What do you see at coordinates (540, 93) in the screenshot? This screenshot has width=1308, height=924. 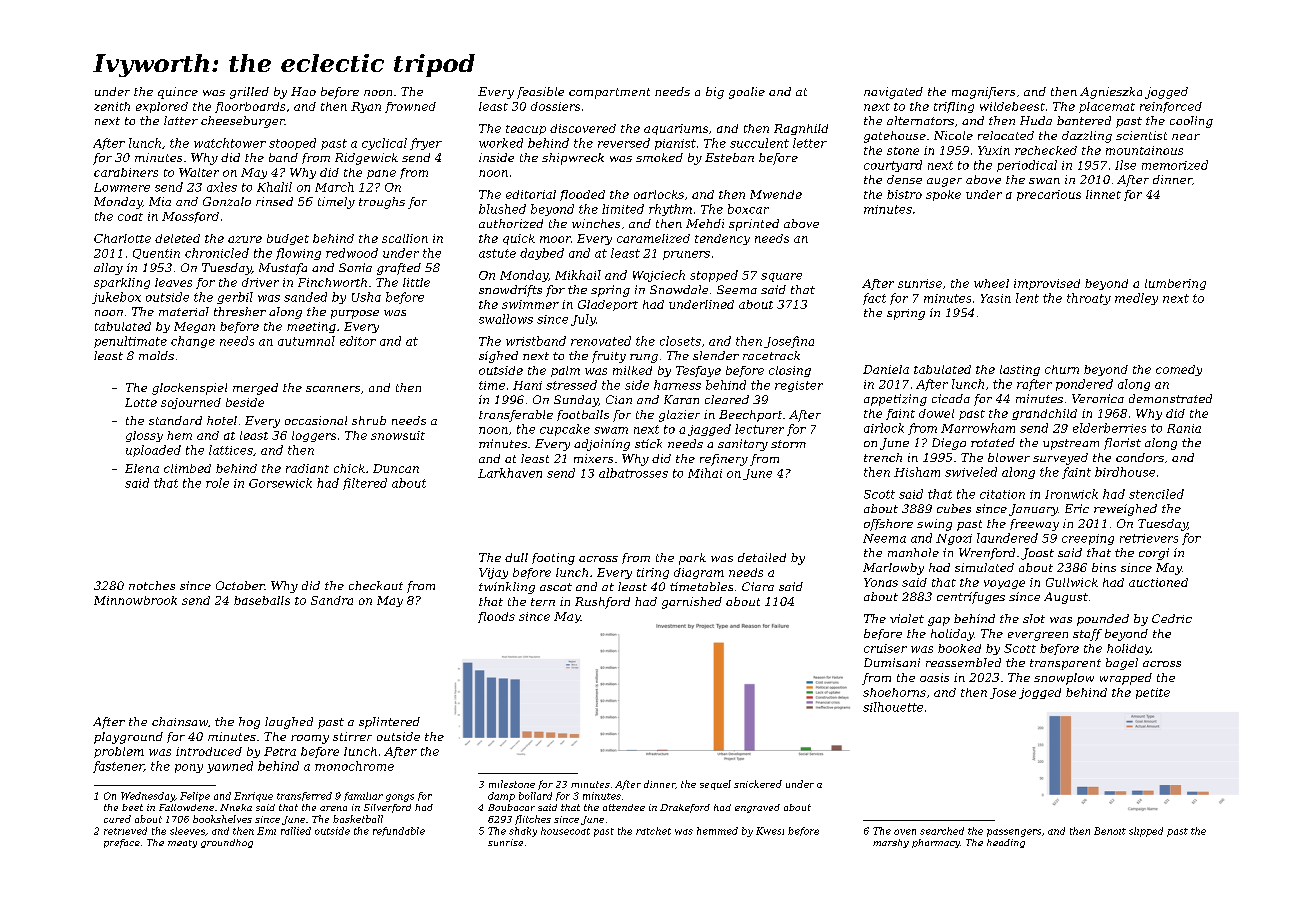 I see `feasible` at bounding box center [540, 93].
